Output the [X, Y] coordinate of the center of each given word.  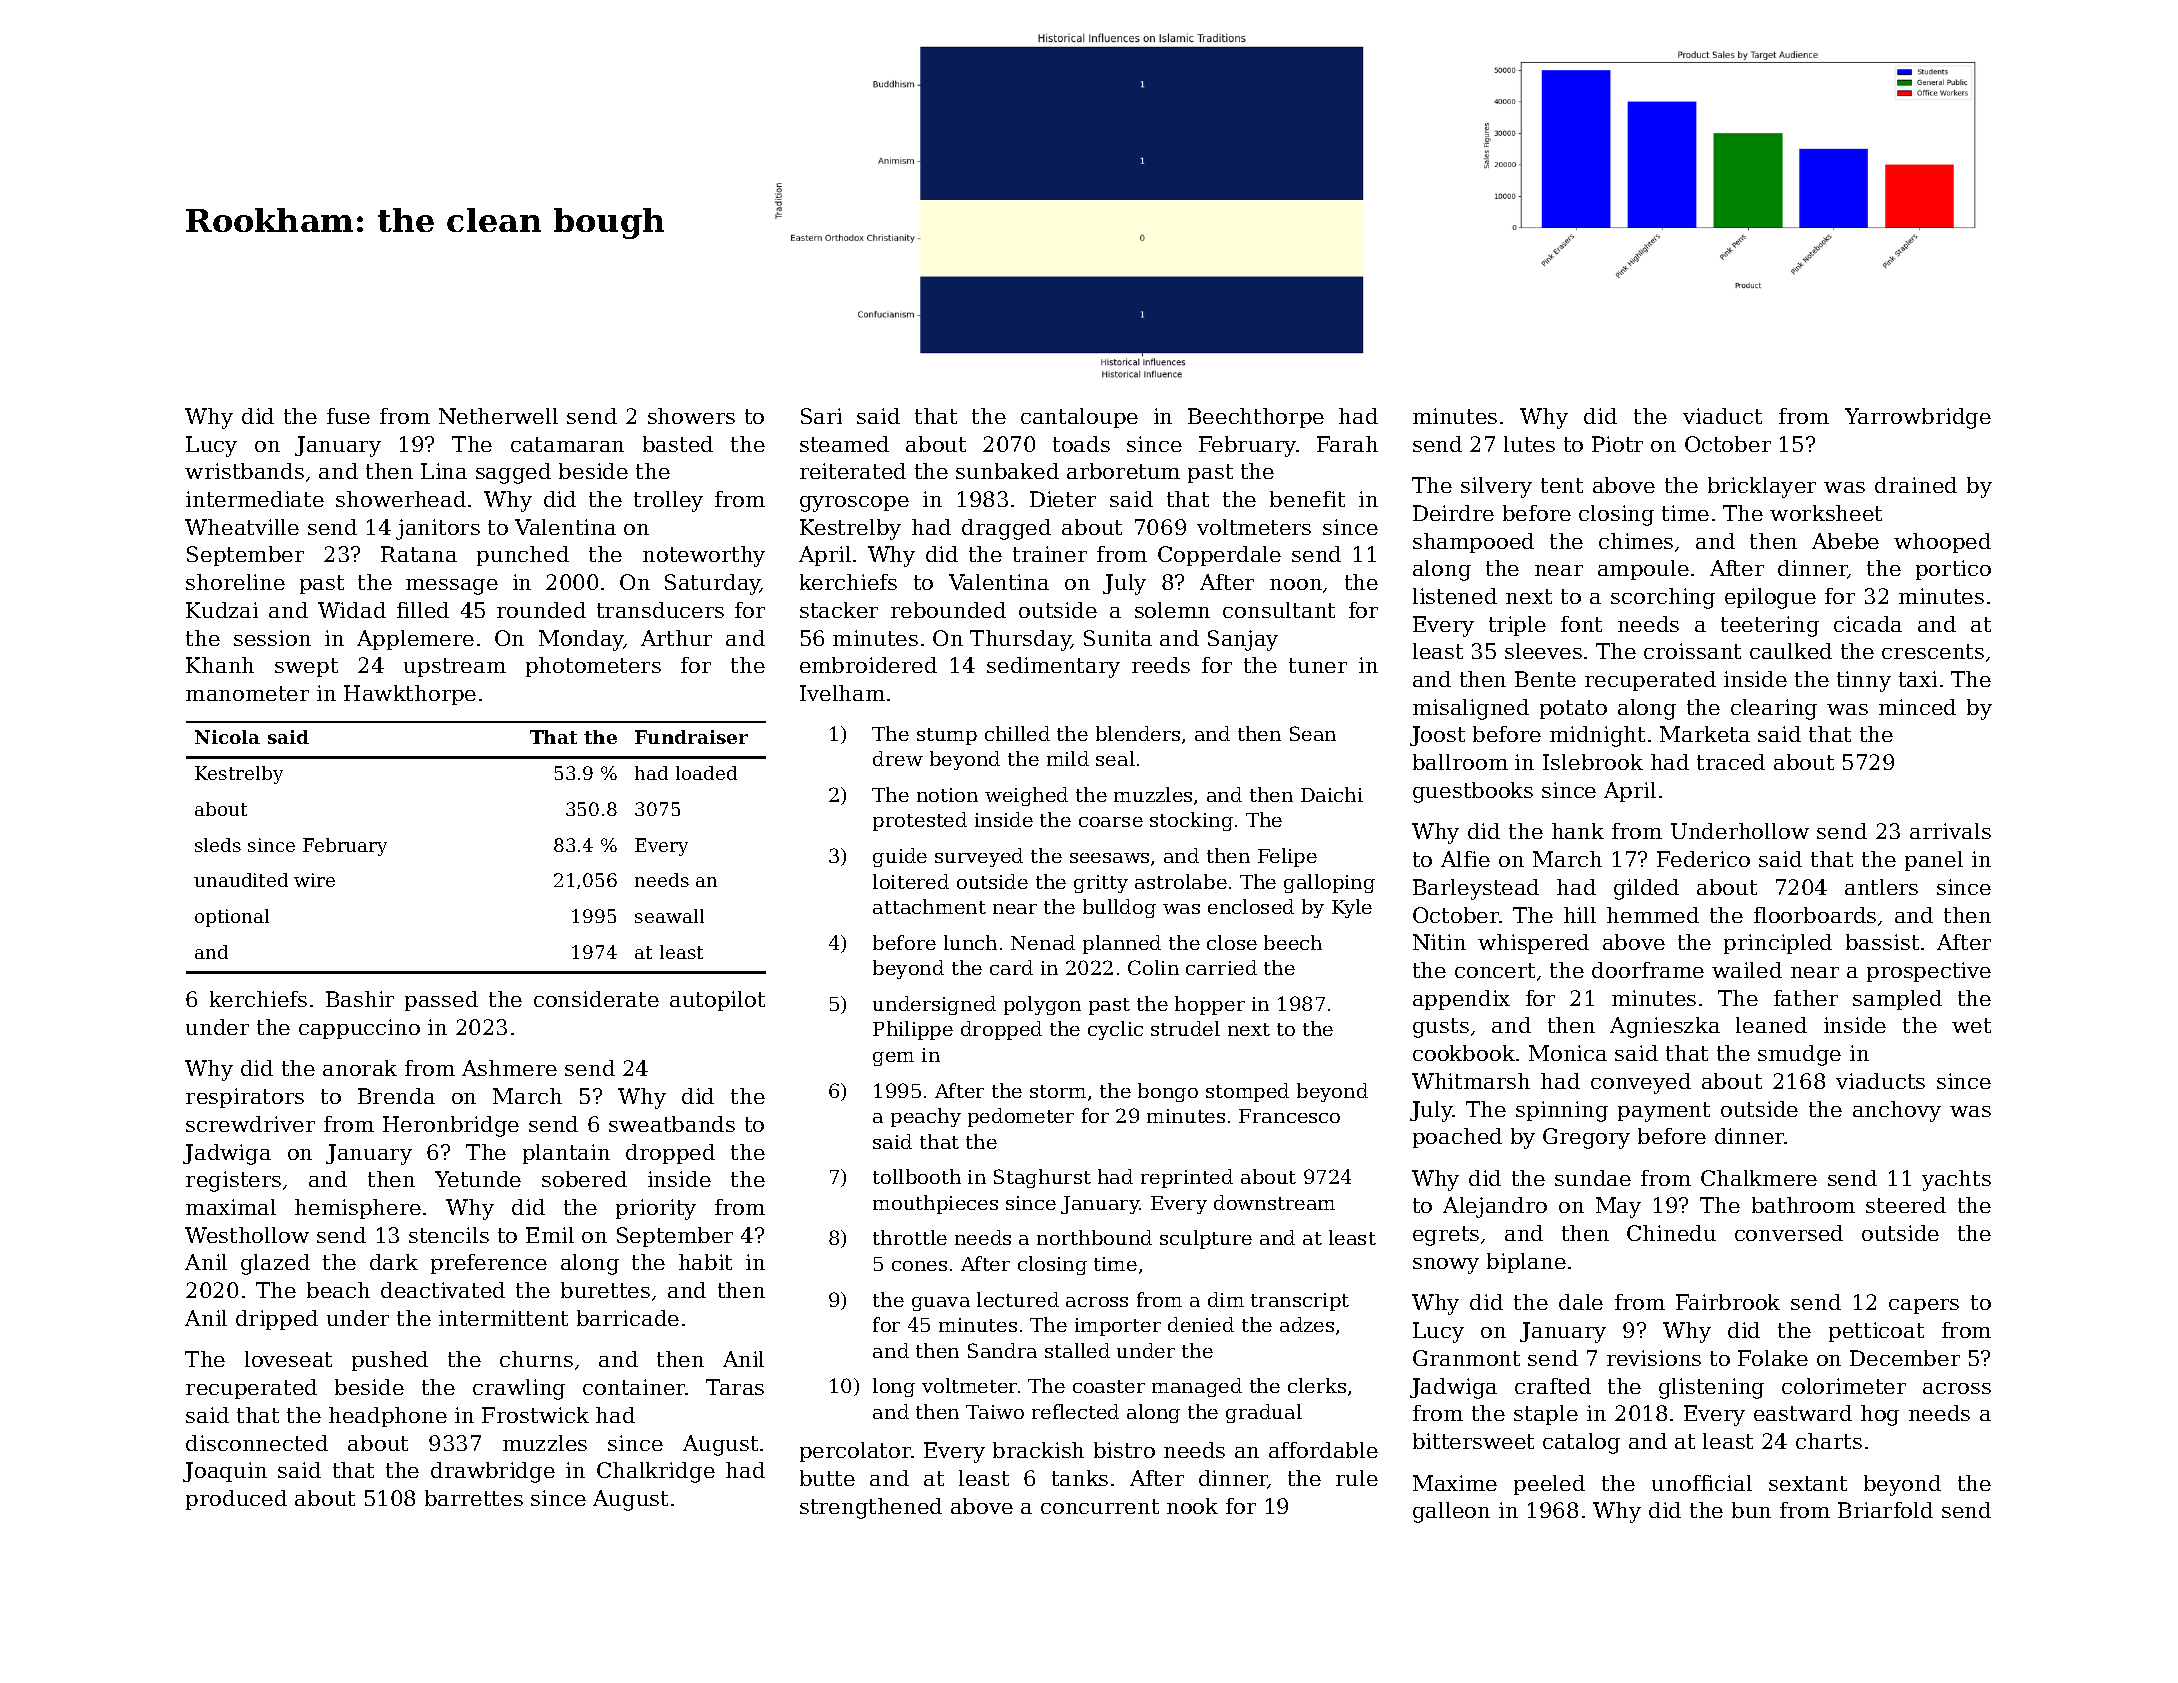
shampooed [1473, 543]
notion [947, 795]
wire [314, 880]
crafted [1553, 1386]
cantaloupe [1079, 418]
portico [1953, 570]
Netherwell [498, 416]
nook [1192, 1506]
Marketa [1705, 734]
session [272, 638]
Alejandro [1495, 1207]
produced [236, 1500]
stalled [1077, 1350]
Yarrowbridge [1918, 418]
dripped [277, 1320]
